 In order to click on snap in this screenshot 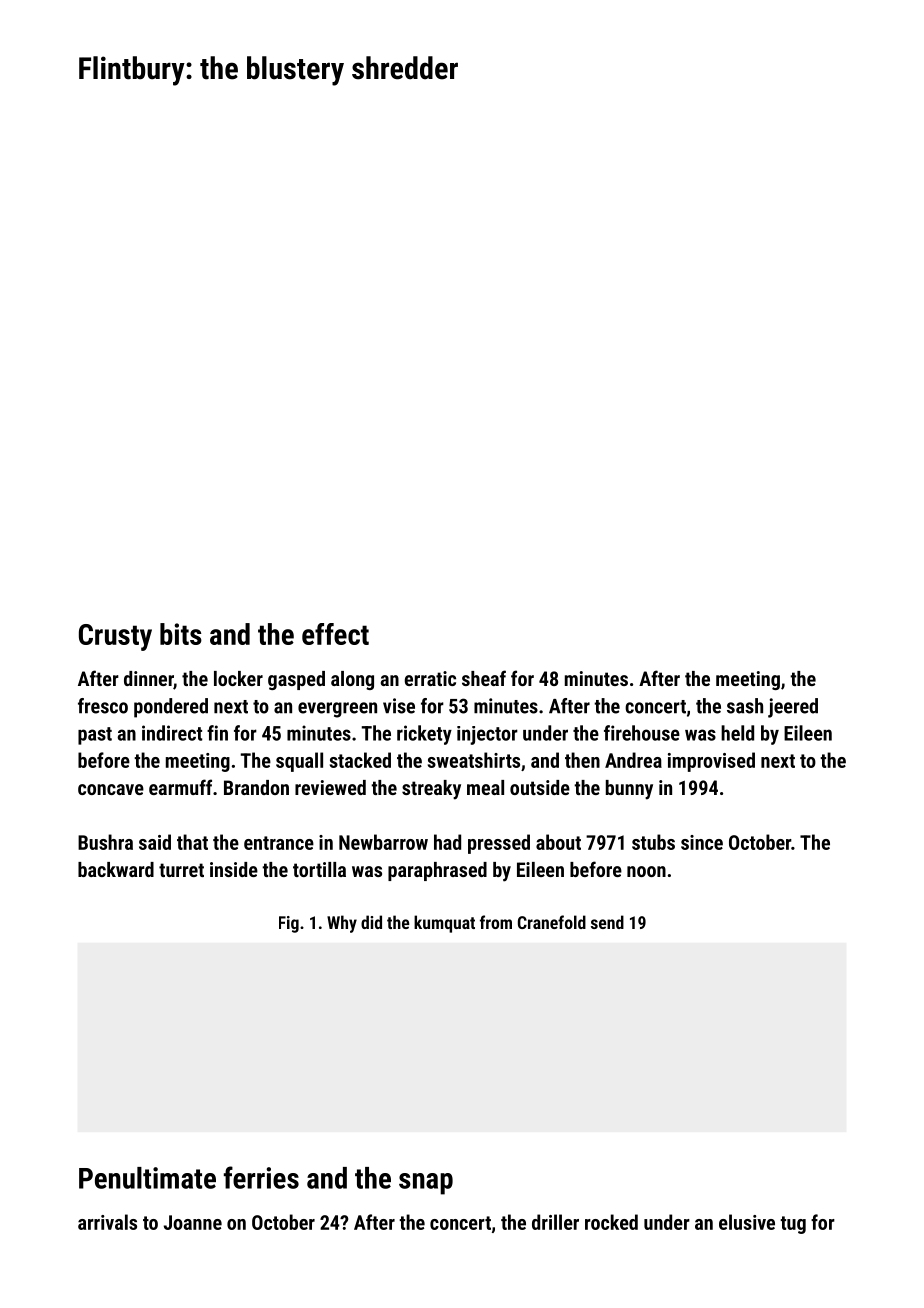, I will do `click(426, 1184)`.
